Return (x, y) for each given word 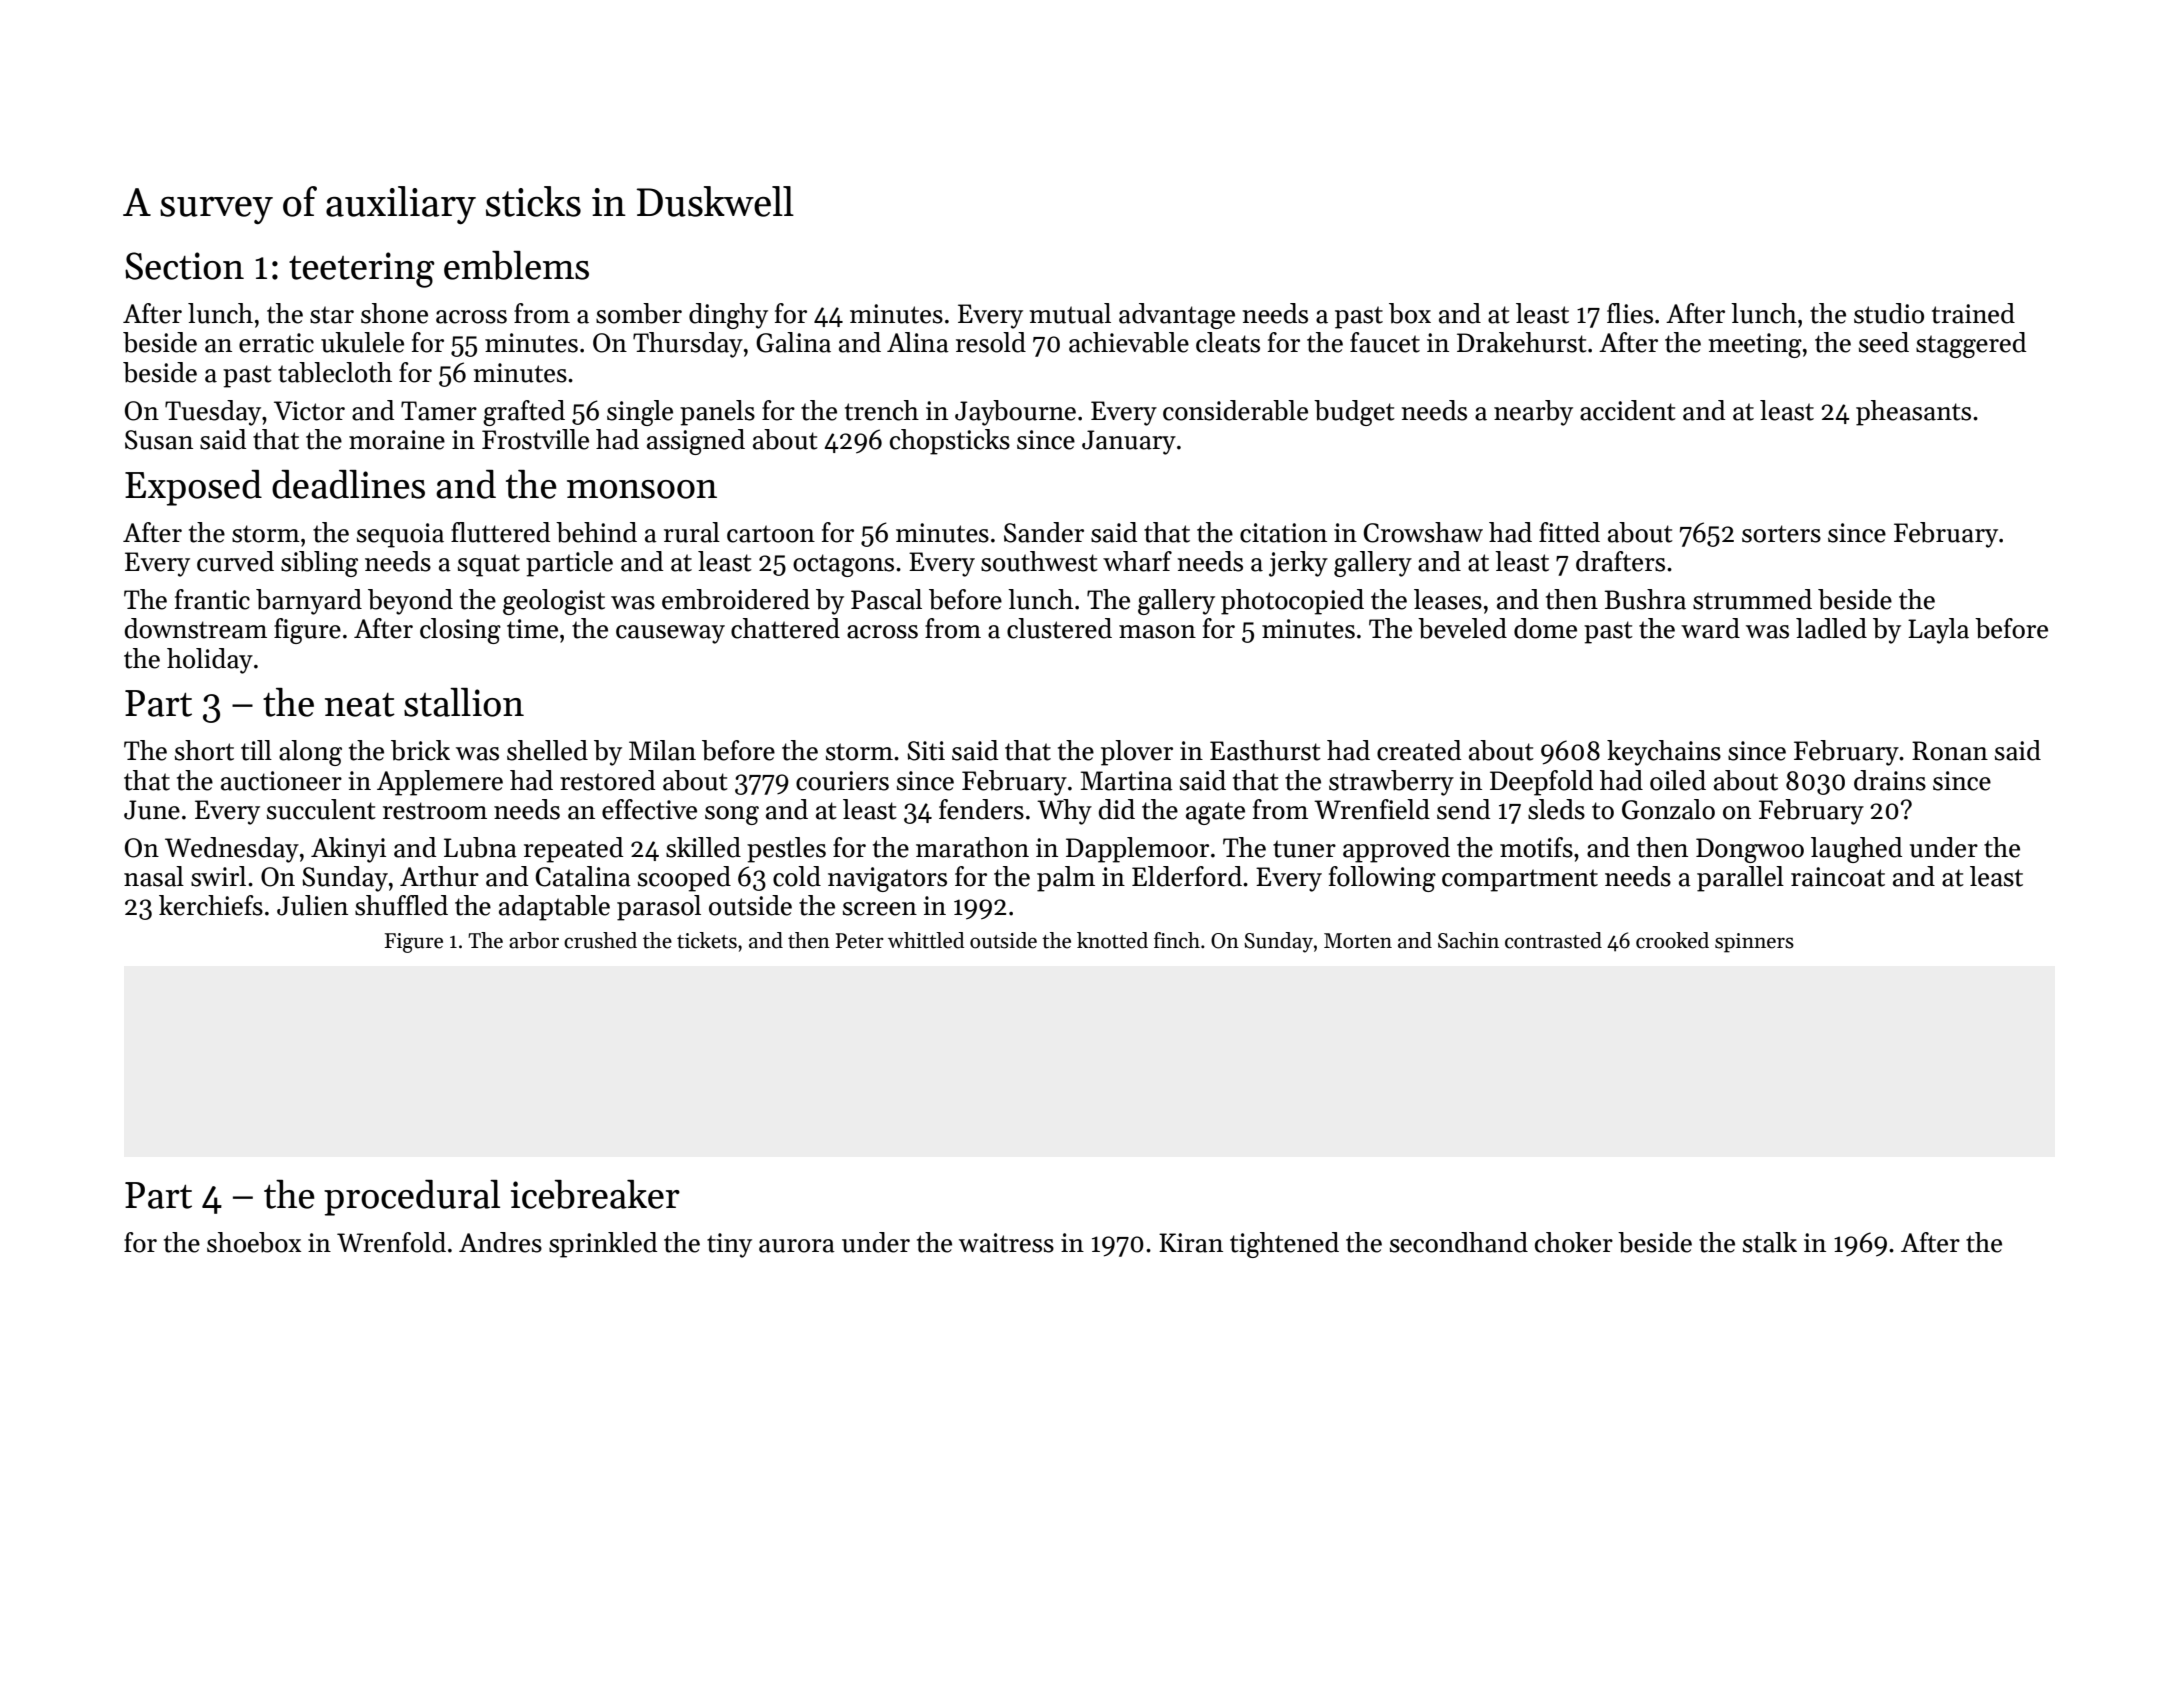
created (1419, 750)
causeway (670, 634)
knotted (1112, 940)
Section (184, 266)
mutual (1070, 313)
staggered (1971, 345)
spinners (1754, 943)
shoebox (254, 1242)
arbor (534, 940)
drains (1890, 780)
